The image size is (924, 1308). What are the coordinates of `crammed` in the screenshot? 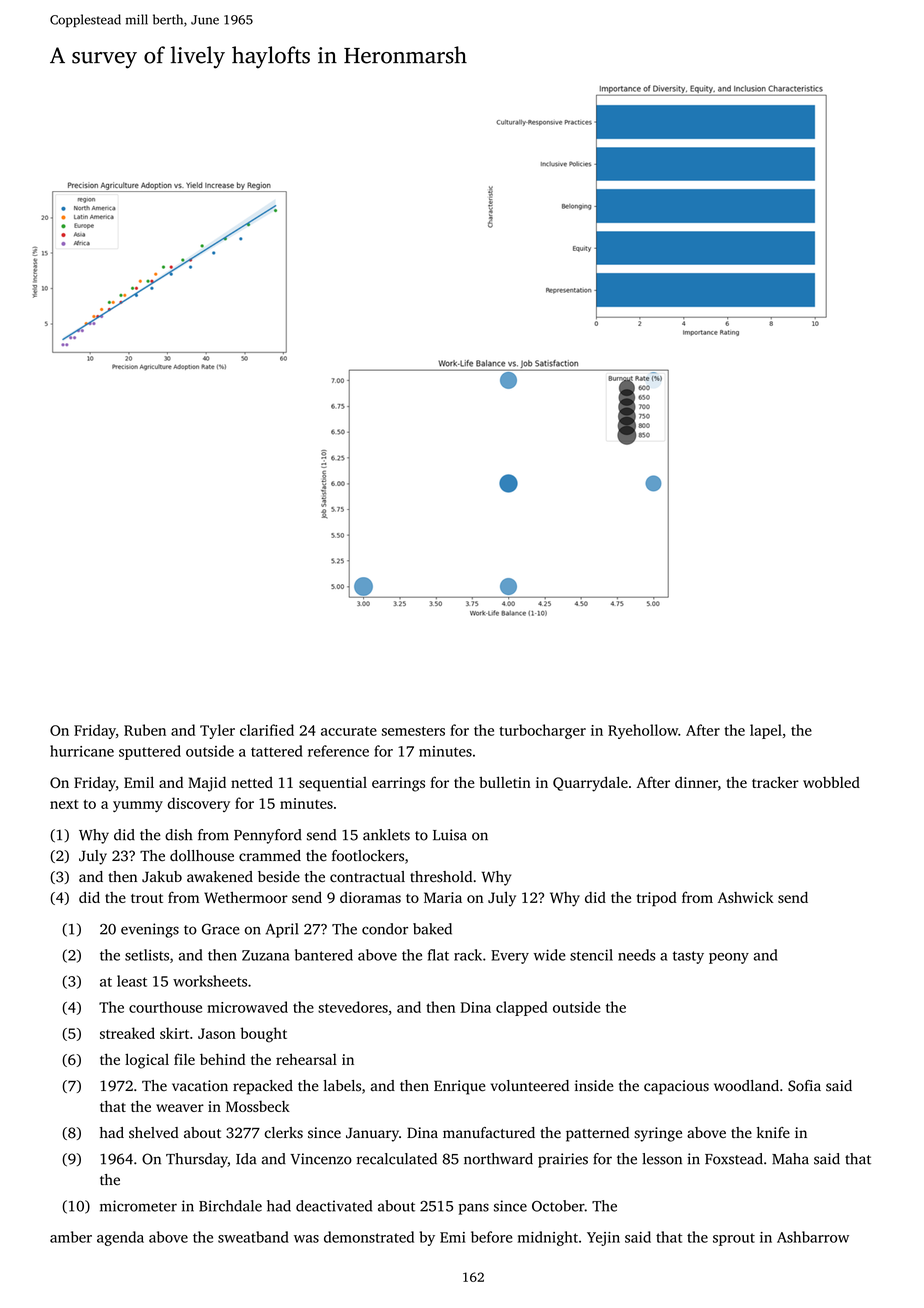 It's located at (270, 856).
